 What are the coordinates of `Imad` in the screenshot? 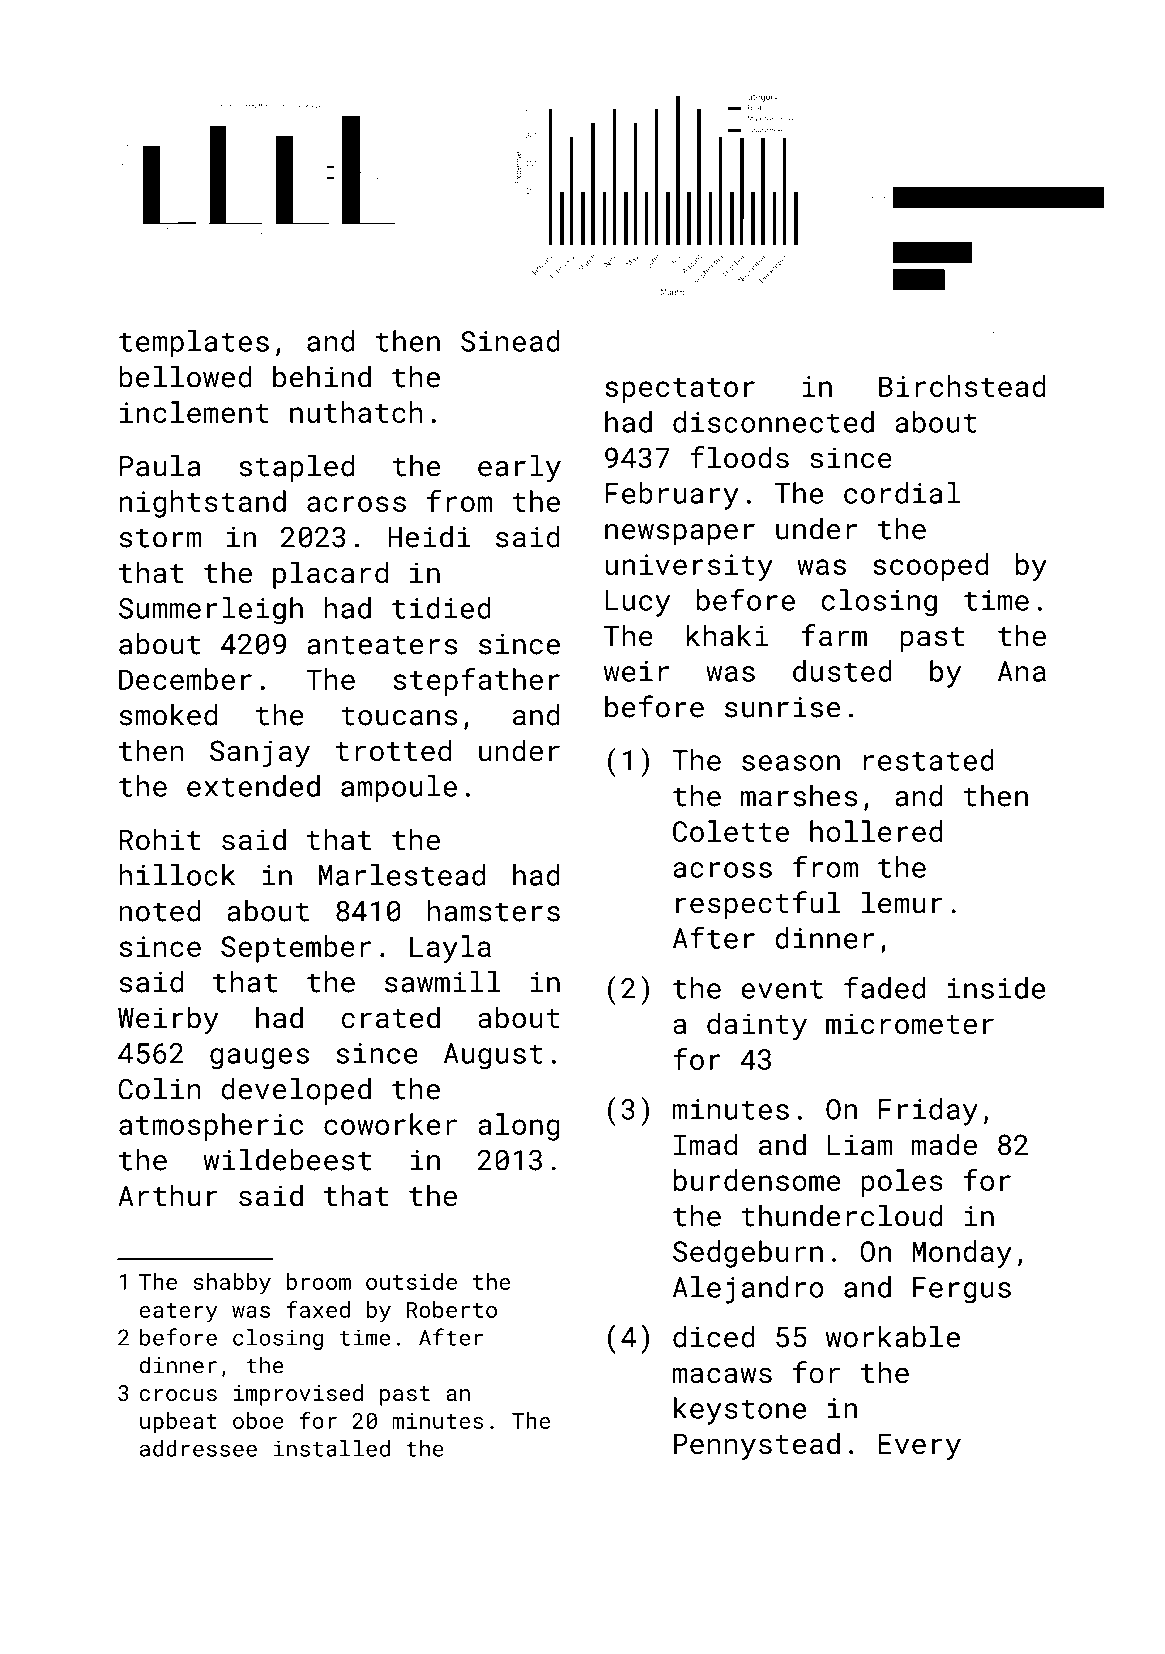 It's located at (705, 1144).
